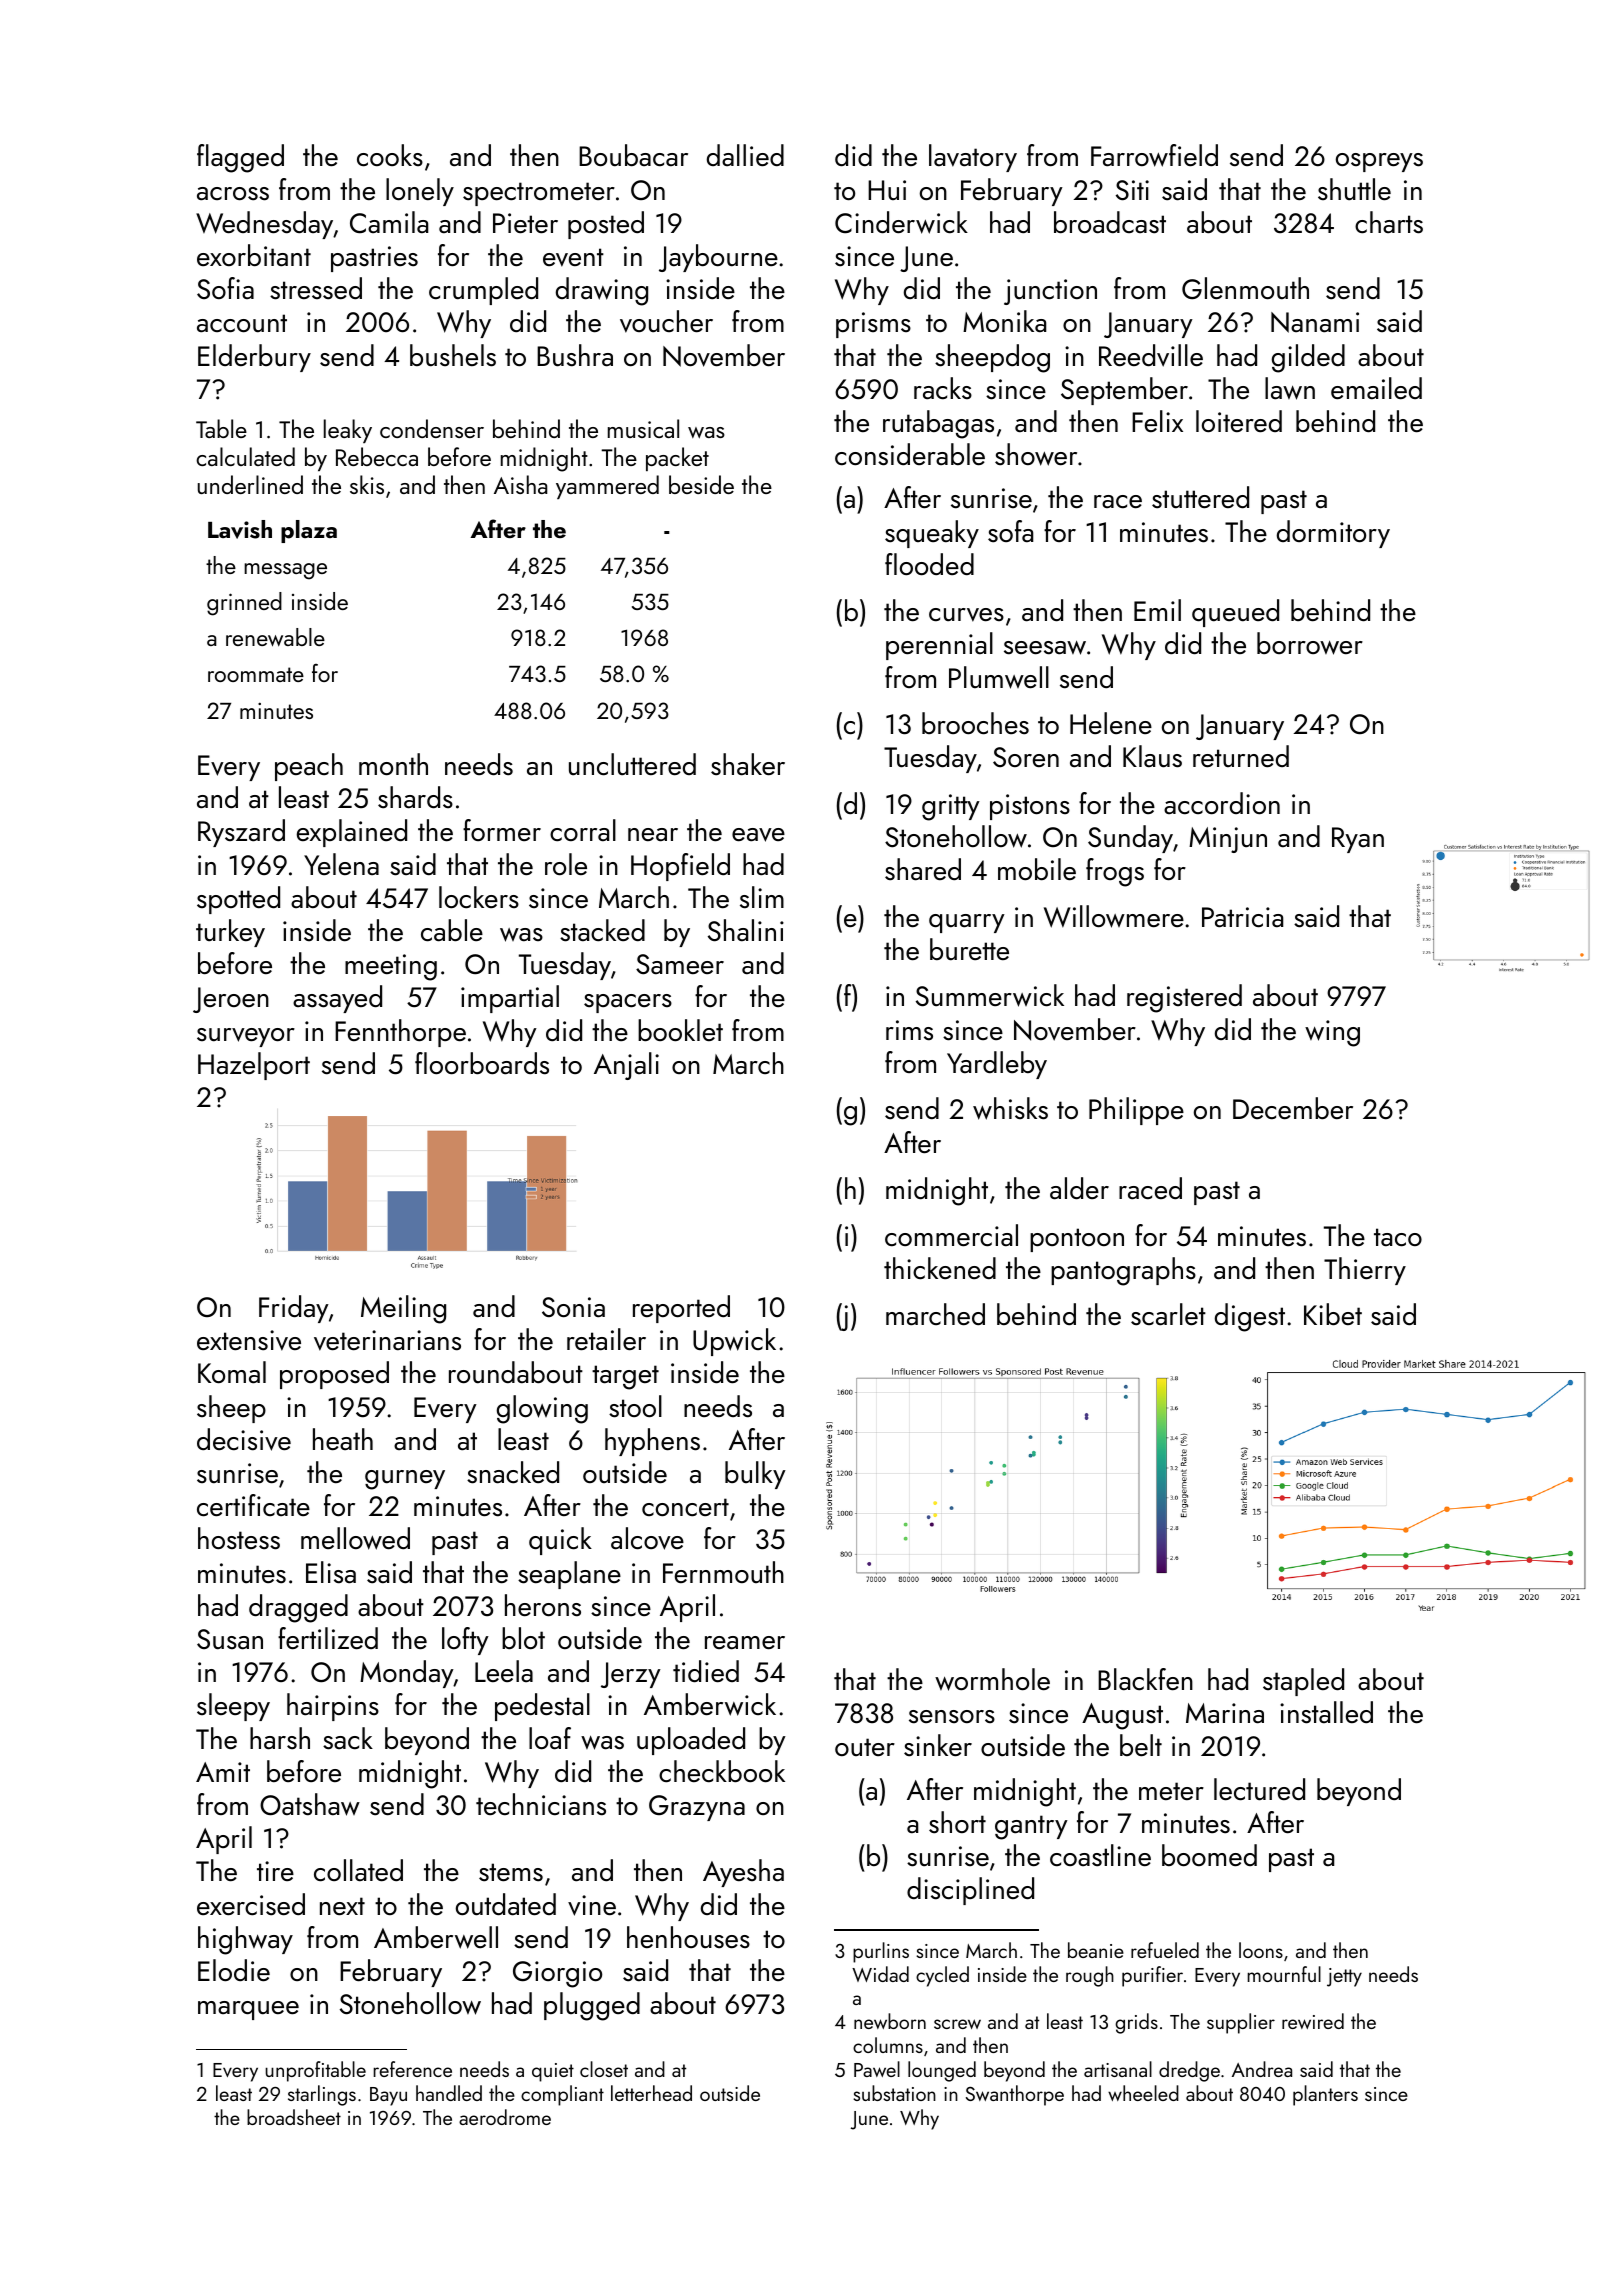  Describe the element at coordinates (240, 158) in the page. I see `flagged` at that location.
